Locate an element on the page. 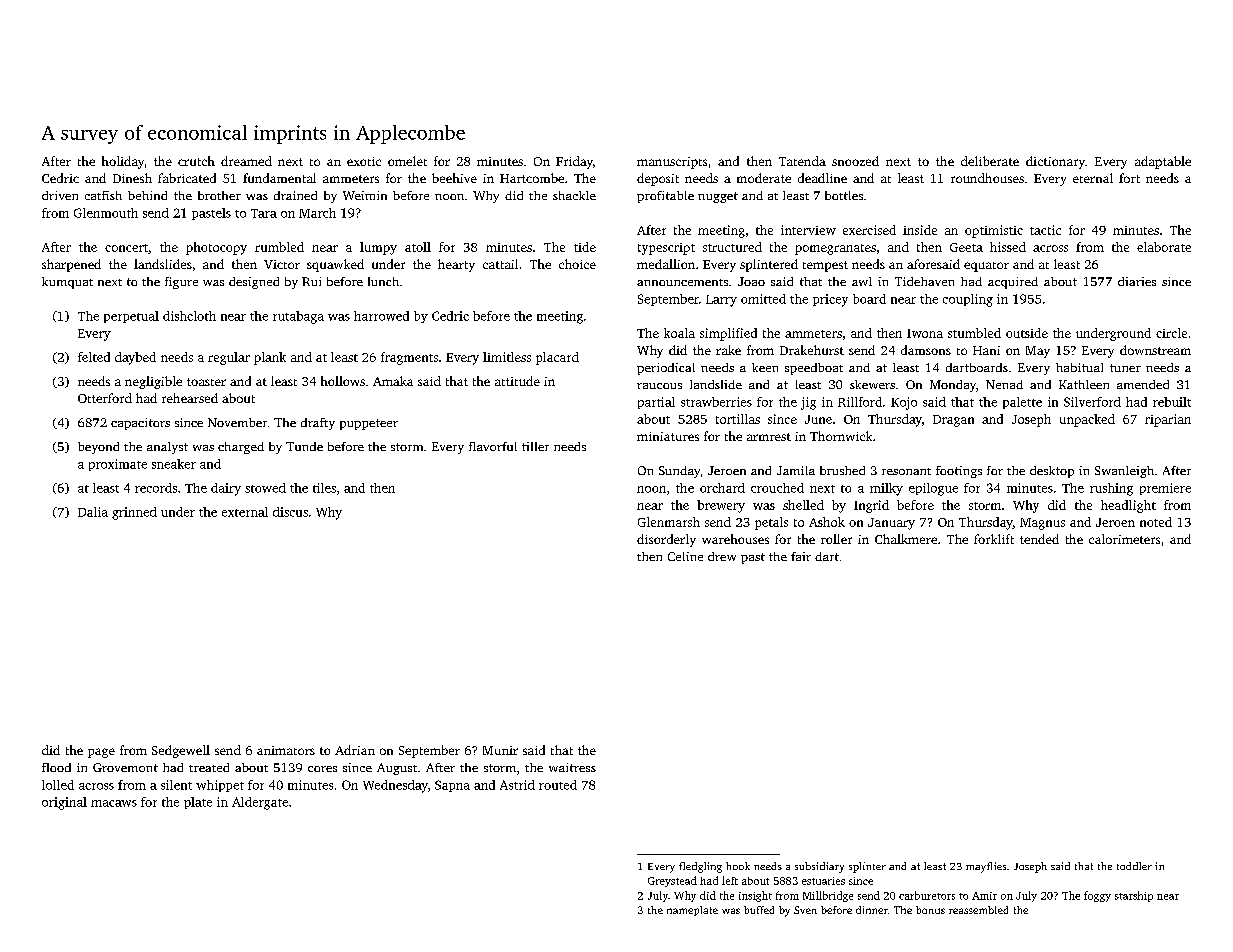  tended is located at coordinates (1039, 539).
